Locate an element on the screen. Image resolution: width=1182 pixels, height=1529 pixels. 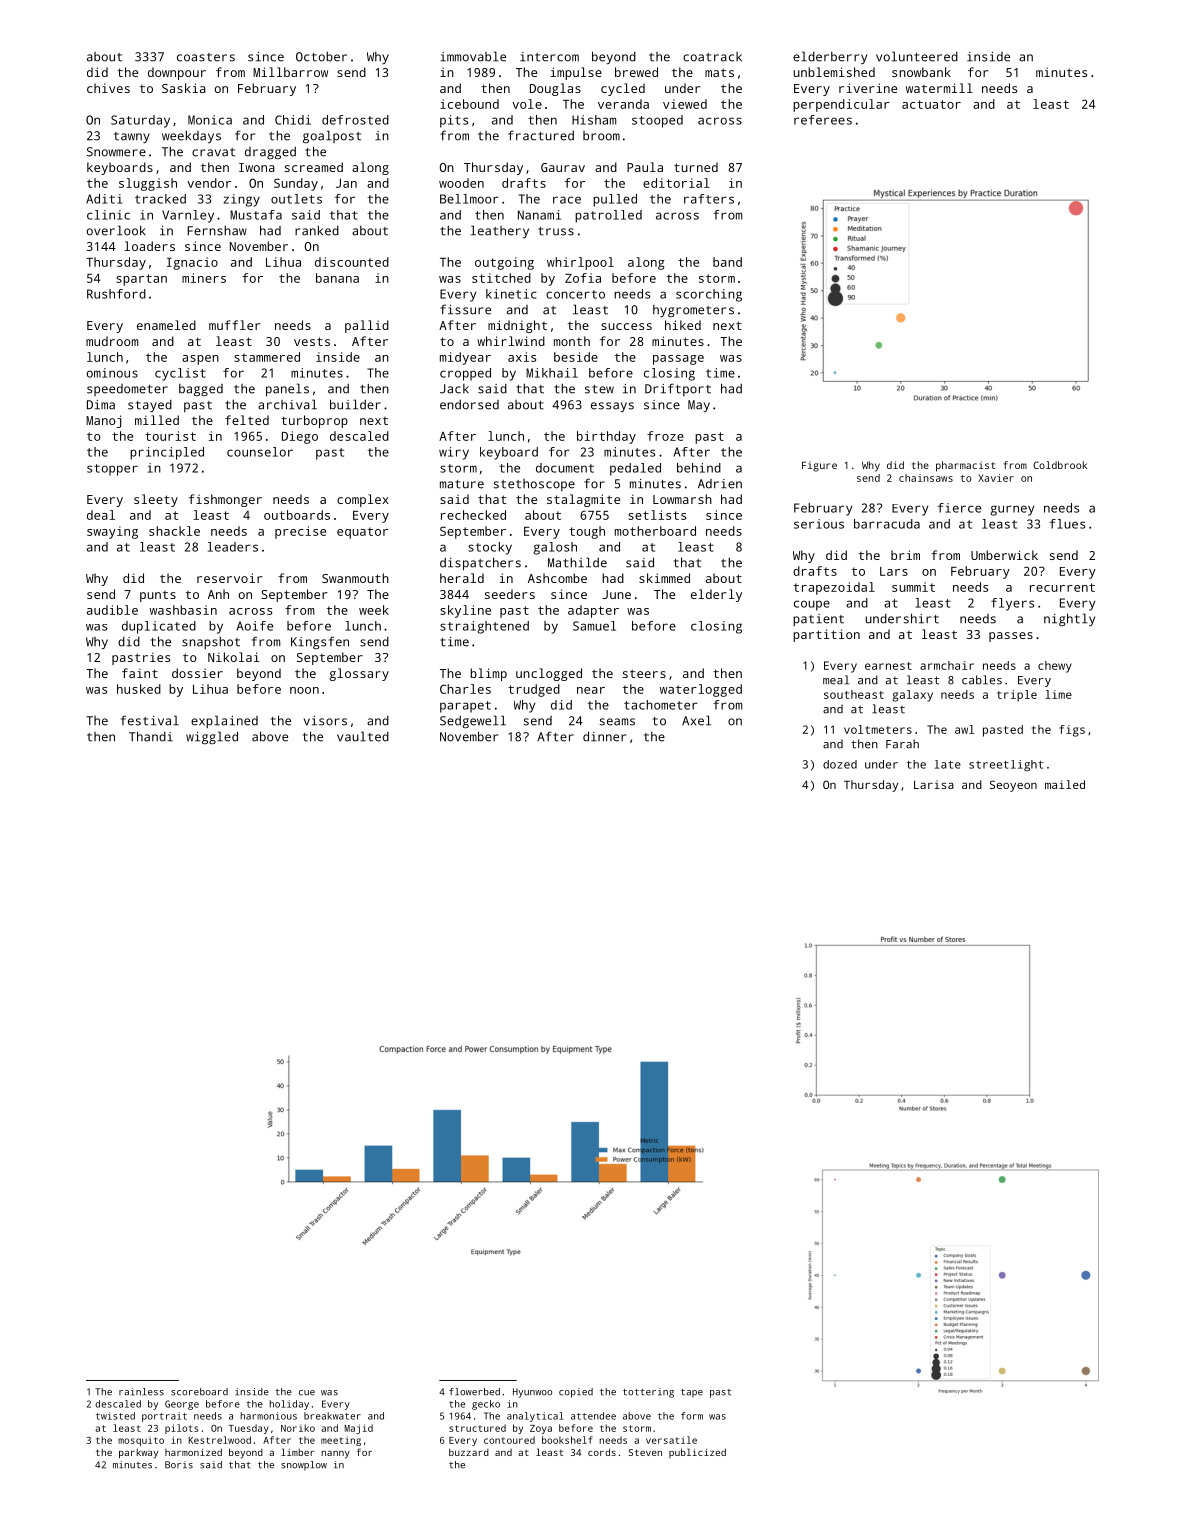
Boris is located at coordinates (179, 1465).
